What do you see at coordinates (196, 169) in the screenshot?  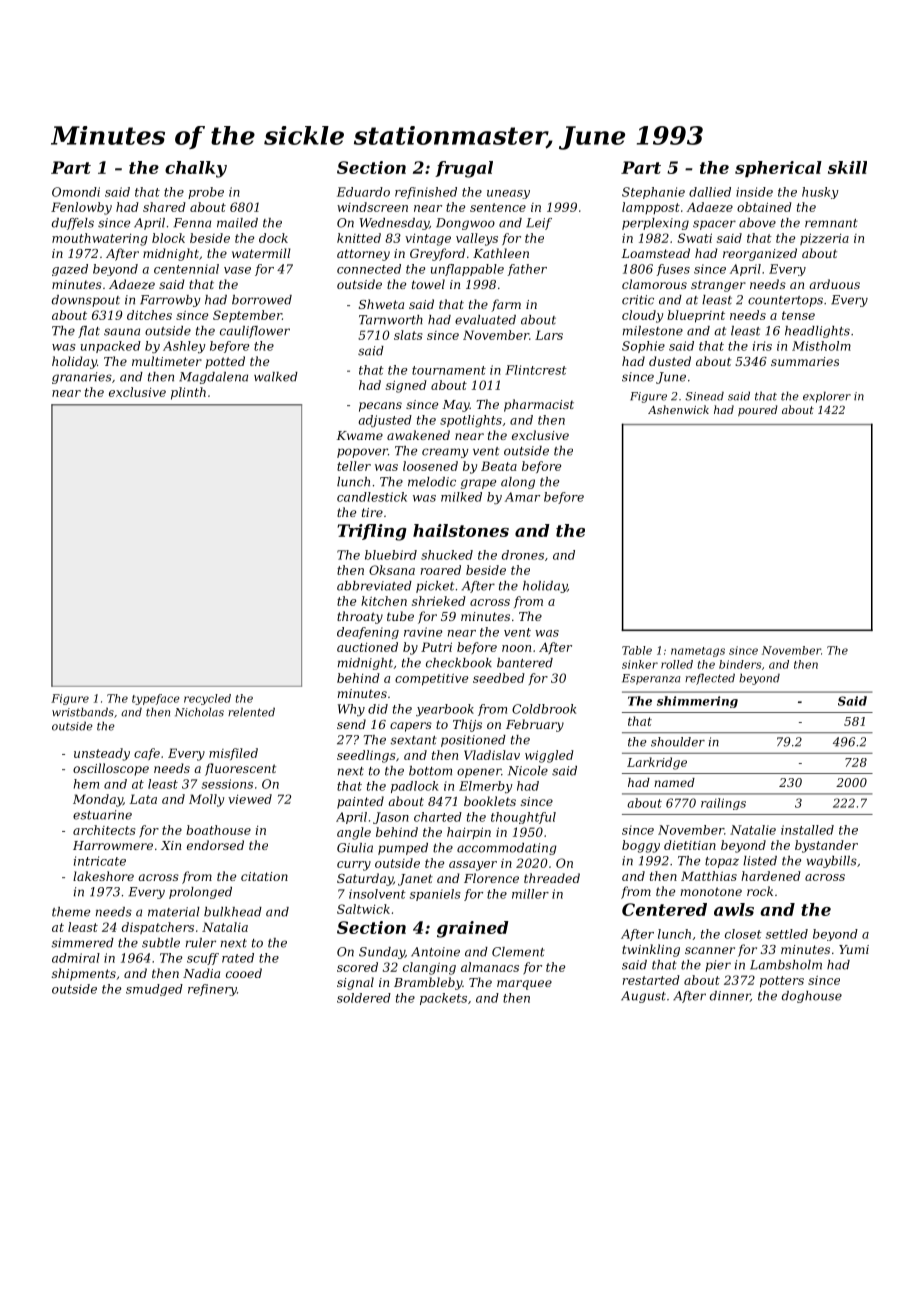 I see `chalky` at bounding box center [196, 169].
